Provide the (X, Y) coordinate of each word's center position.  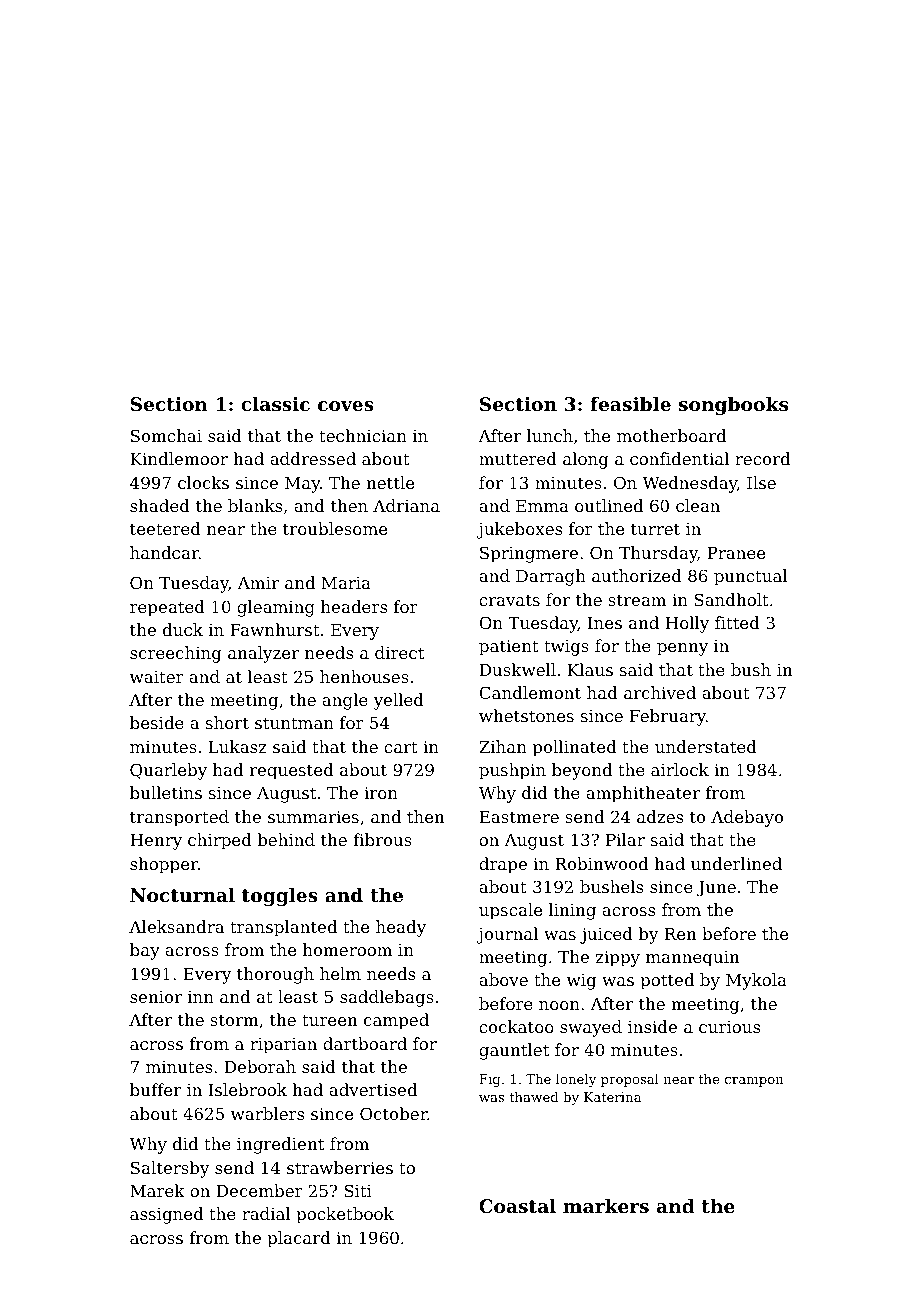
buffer (155, 1089)
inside (652, 1026)
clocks (203, 482)
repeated (167, 608)
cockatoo (516, 1026)
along (586, 460)
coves (346, 406)
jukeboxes (519, 530)
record (762, 458)
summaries (313, 817)
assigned (167, 1215)
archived (660, 692)
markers (606, 1206)
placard (299, 1239)
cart (401, 747)
